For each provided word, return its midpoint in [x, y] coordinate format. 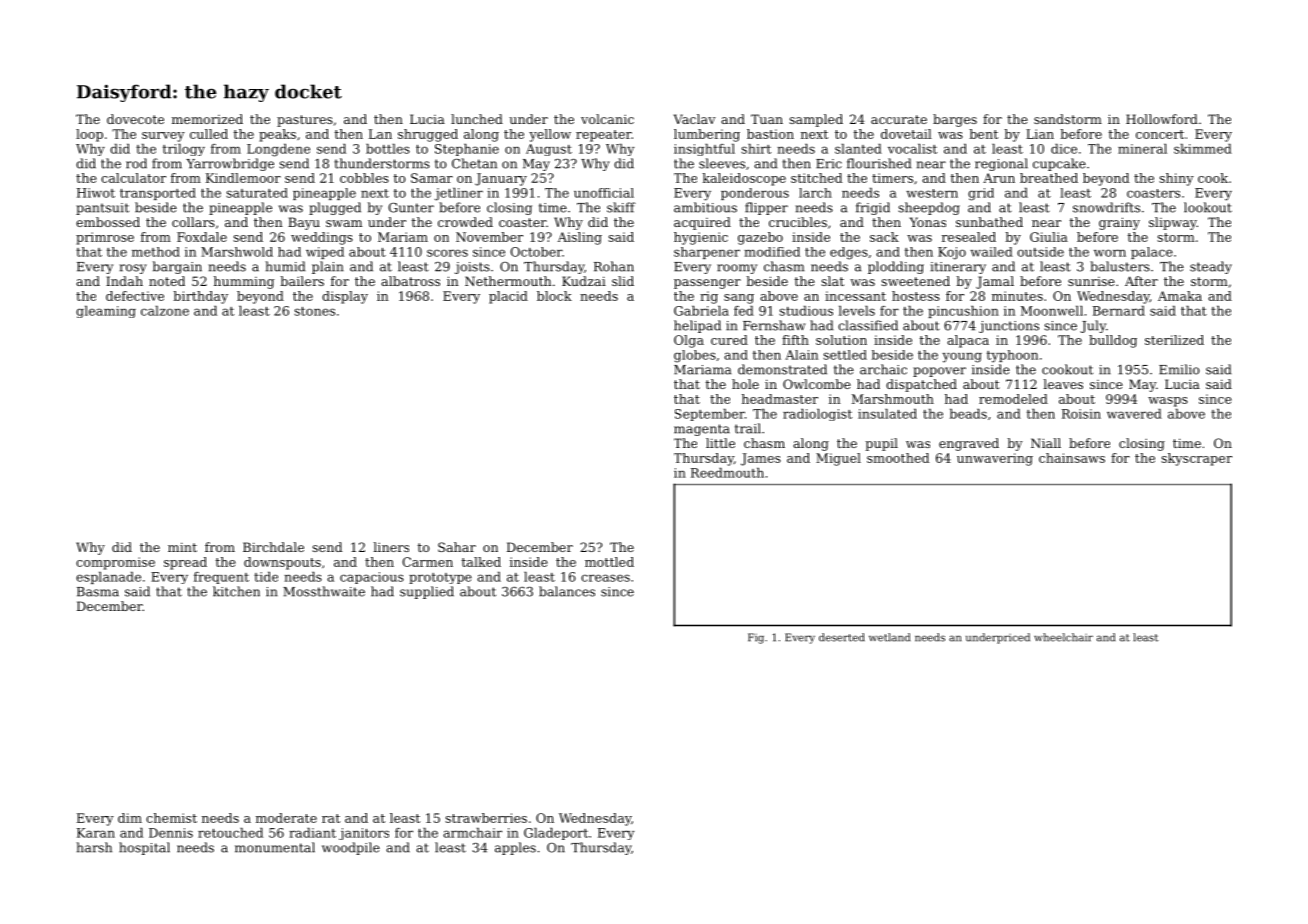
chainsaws [1072, 458]
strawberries [486, 818]
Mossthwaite [324, 591]
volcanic [607, 119]
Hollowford [1162, 119]
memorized [207, 119]
